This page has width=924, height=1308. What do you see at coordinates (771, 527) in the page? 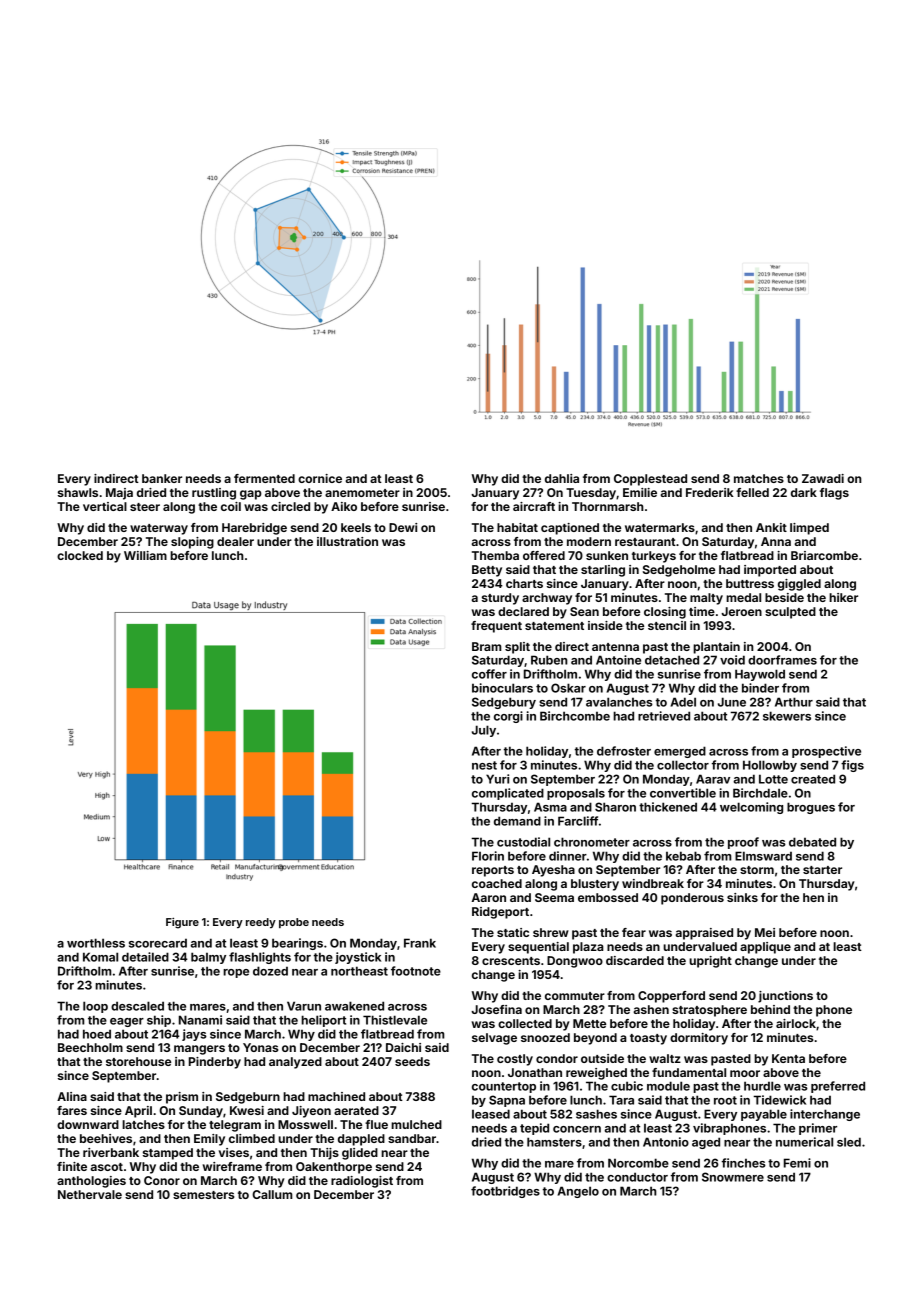
I see `Ankit` at bounding box center [771, 527].
